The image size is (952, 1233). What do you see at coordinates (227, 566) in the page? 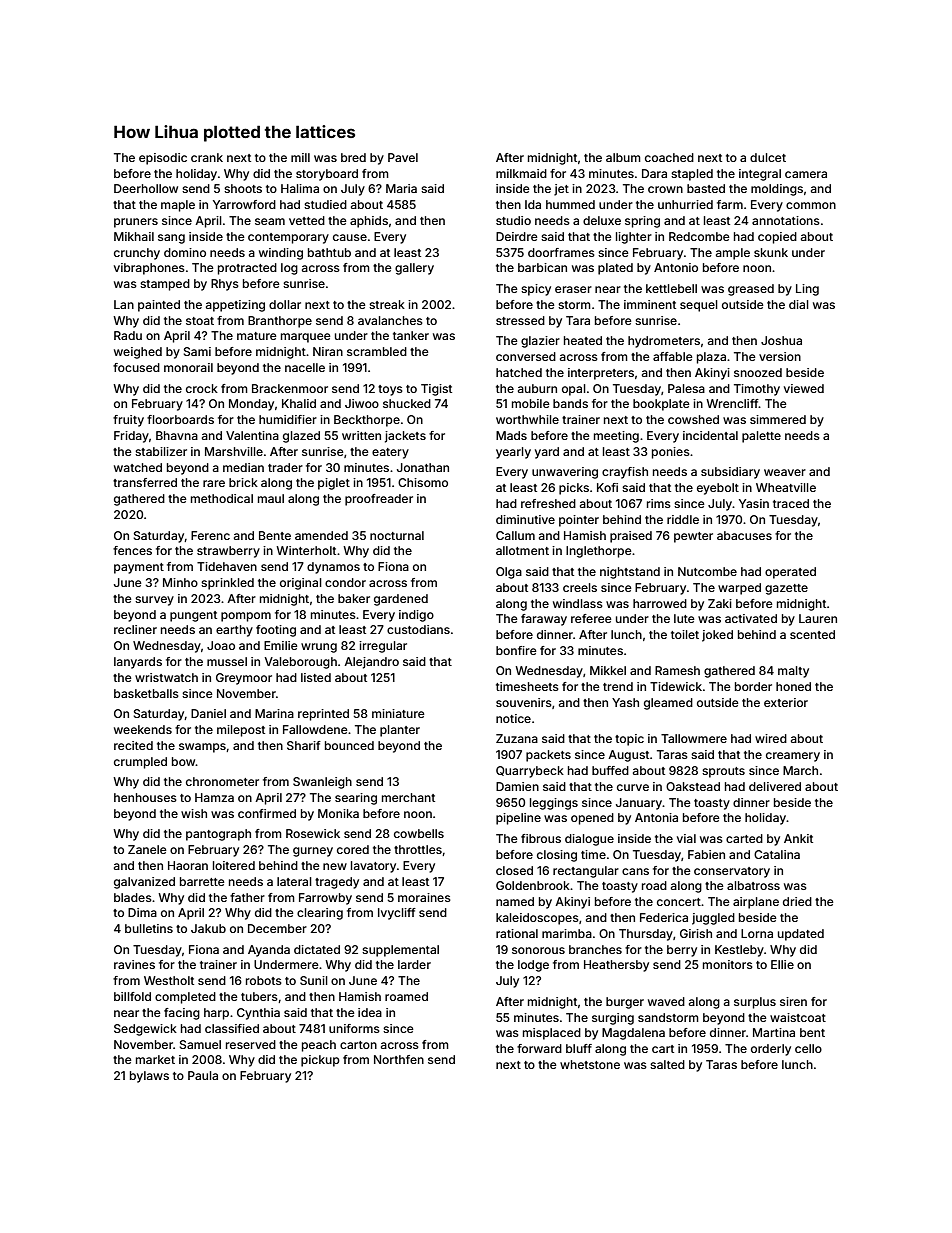
I see `Tidehaven` at bounding box center [227, 566].
